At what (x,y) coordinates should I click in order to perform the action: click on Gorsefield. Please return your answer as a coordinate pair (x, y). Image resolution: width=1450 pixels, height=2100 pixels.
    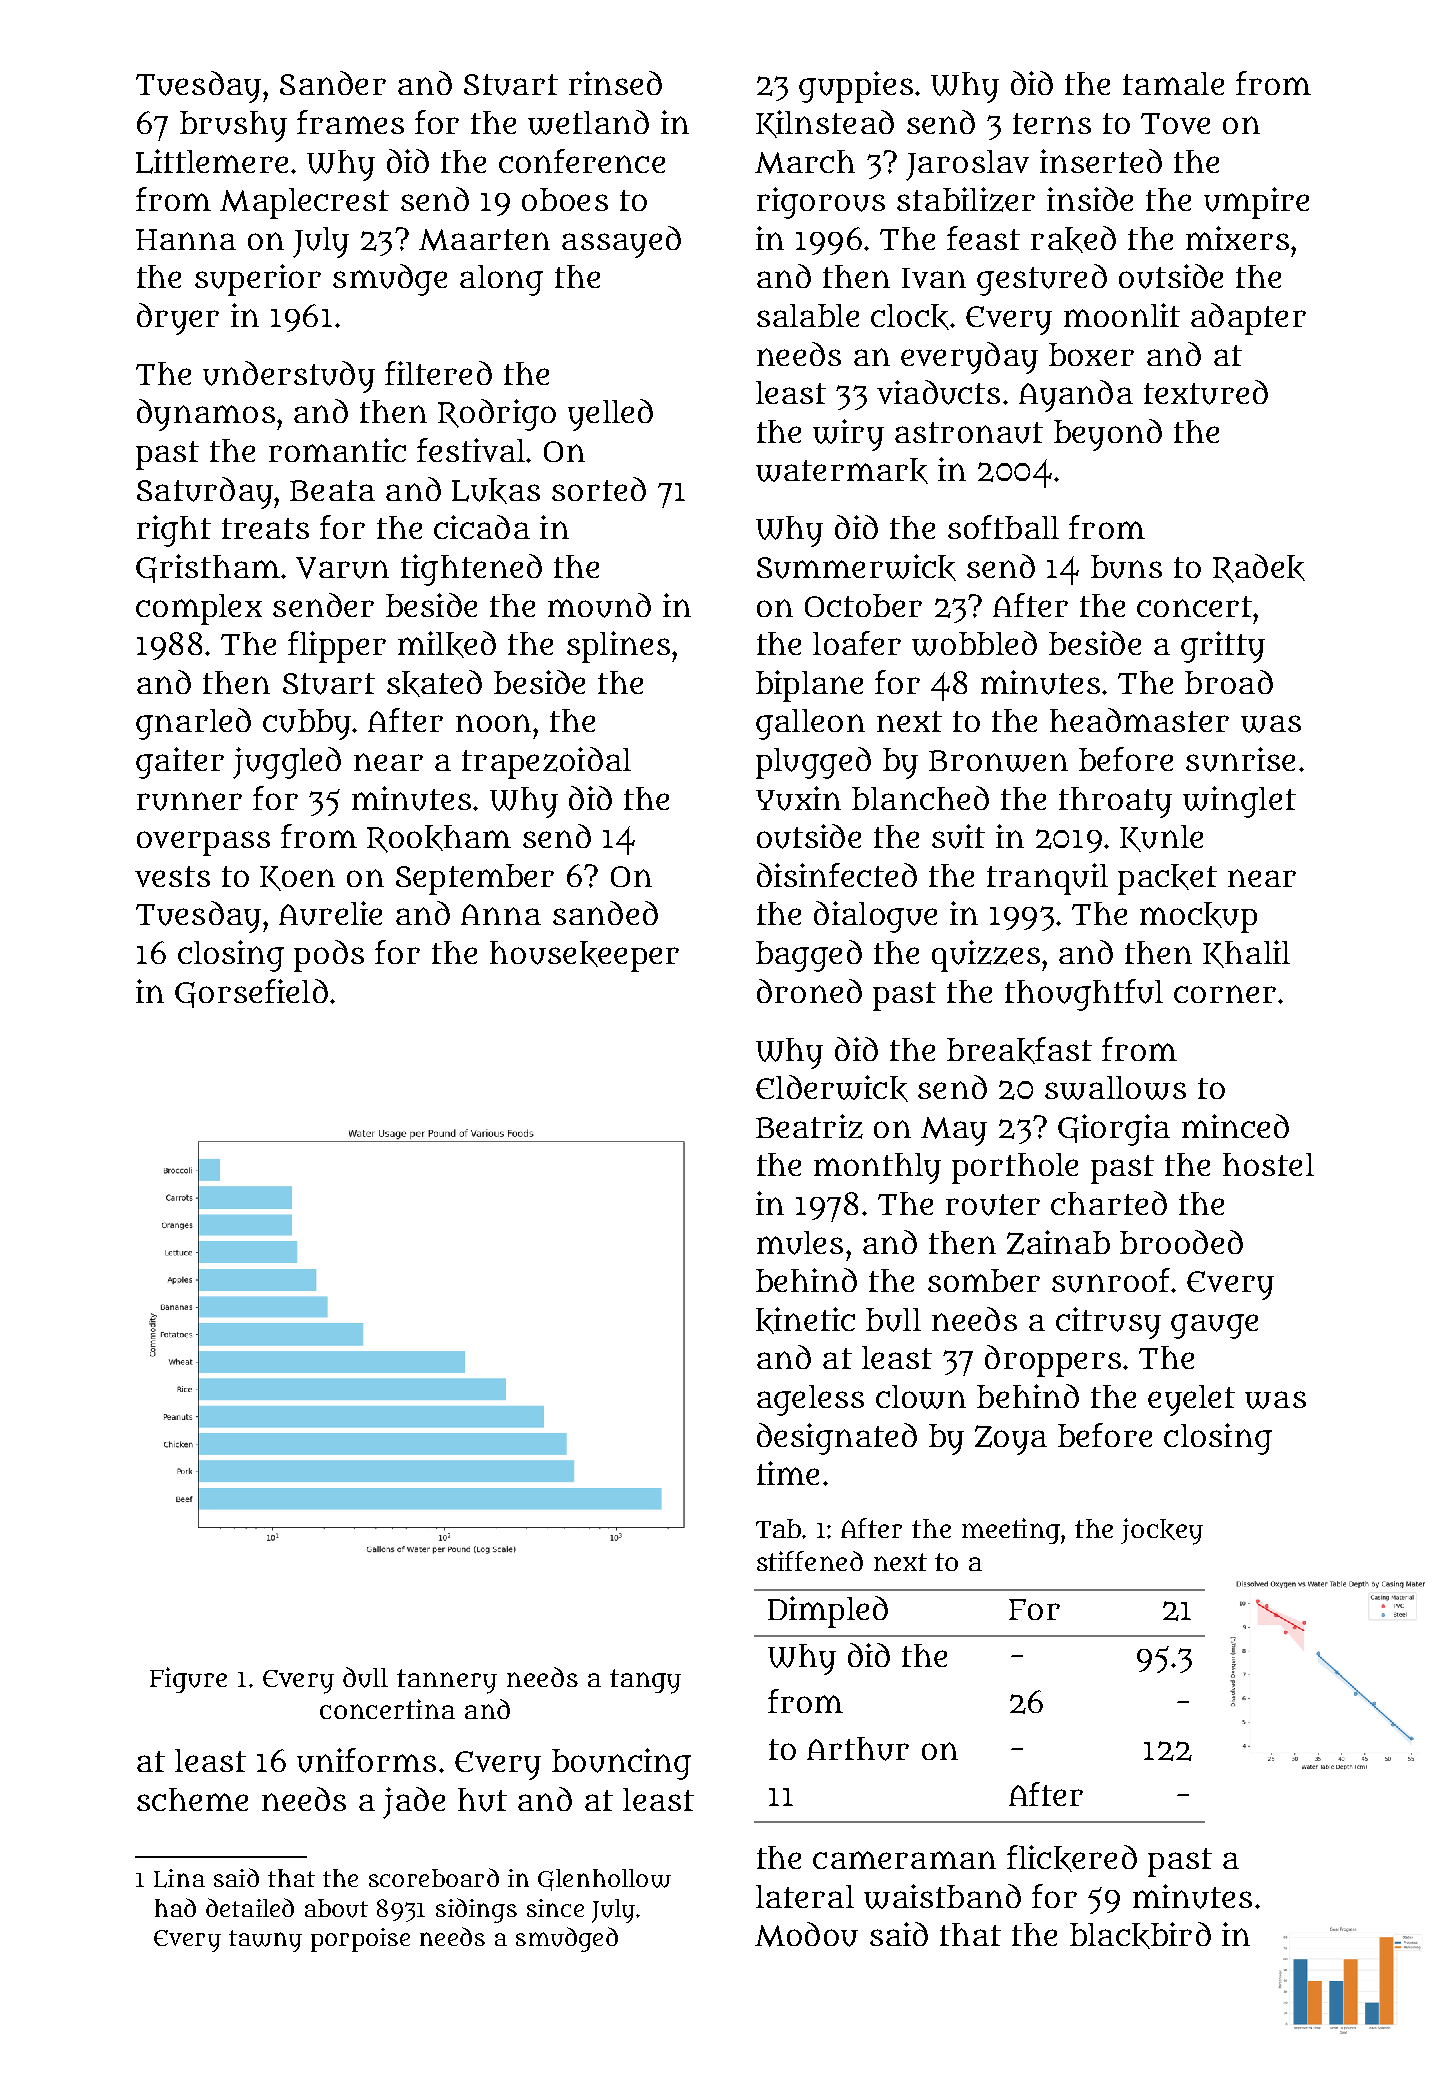
    Looking at the image, I should click on (251, 993).
